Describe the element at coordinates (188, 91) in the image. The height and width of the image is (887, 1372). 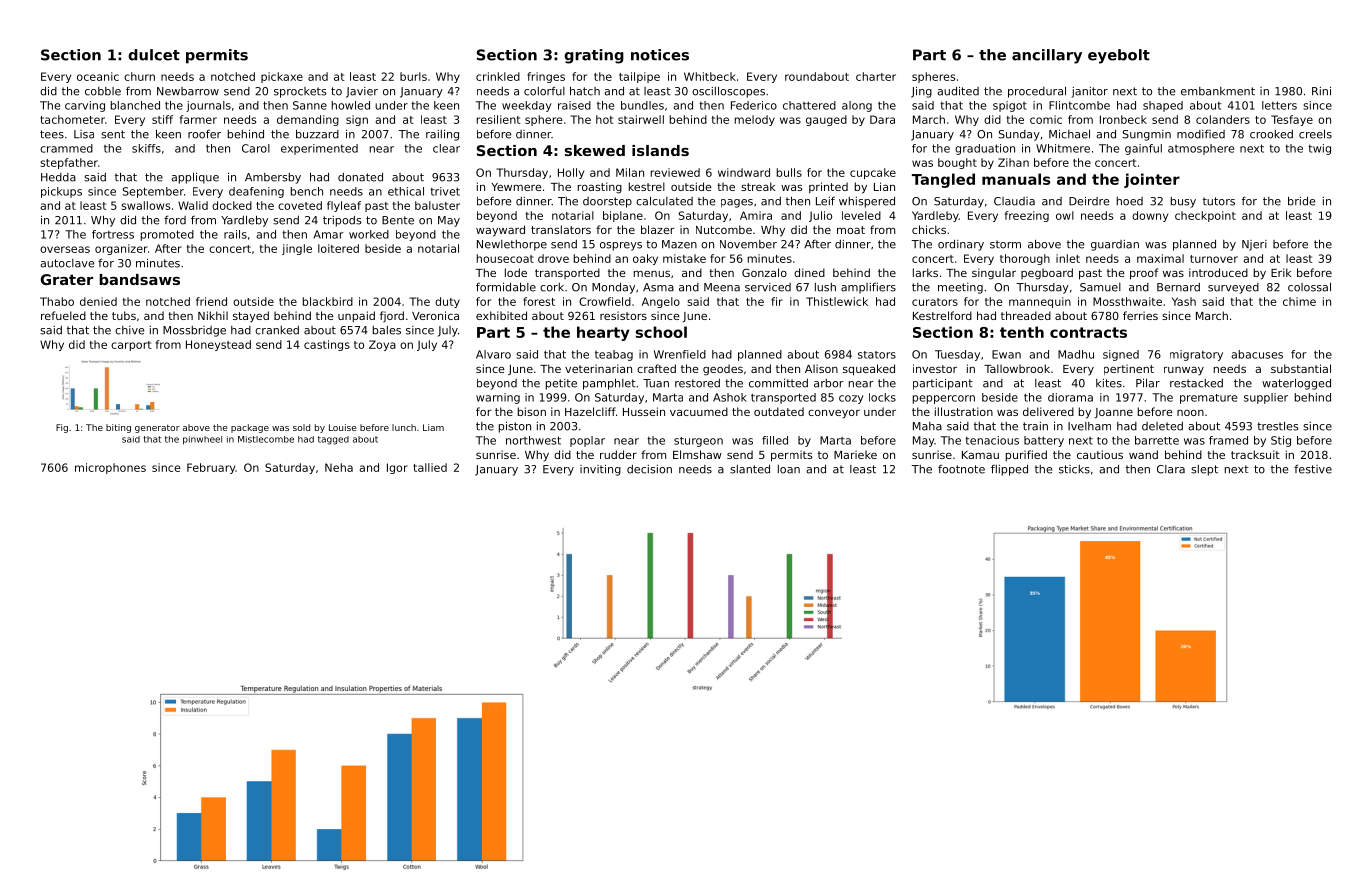
I see `Newbarrow` at that location.
